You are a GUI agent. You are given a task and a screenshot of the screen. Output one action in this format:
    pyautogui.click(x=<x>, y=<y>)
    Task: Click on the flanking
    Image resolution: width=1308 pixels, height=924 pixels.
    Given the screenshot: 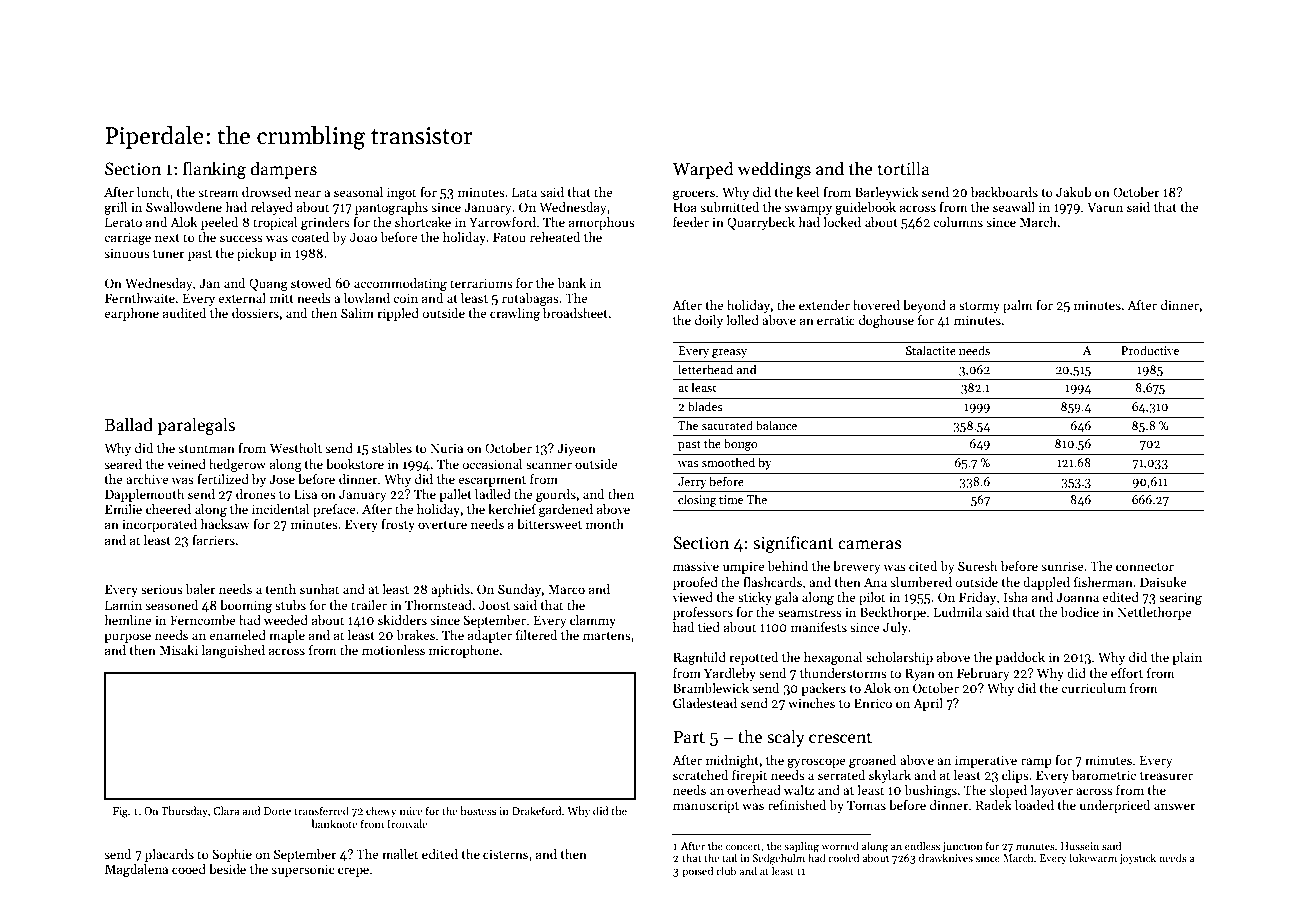 What is the action you would take?
    pyautogui.click(x=214, y=170)
